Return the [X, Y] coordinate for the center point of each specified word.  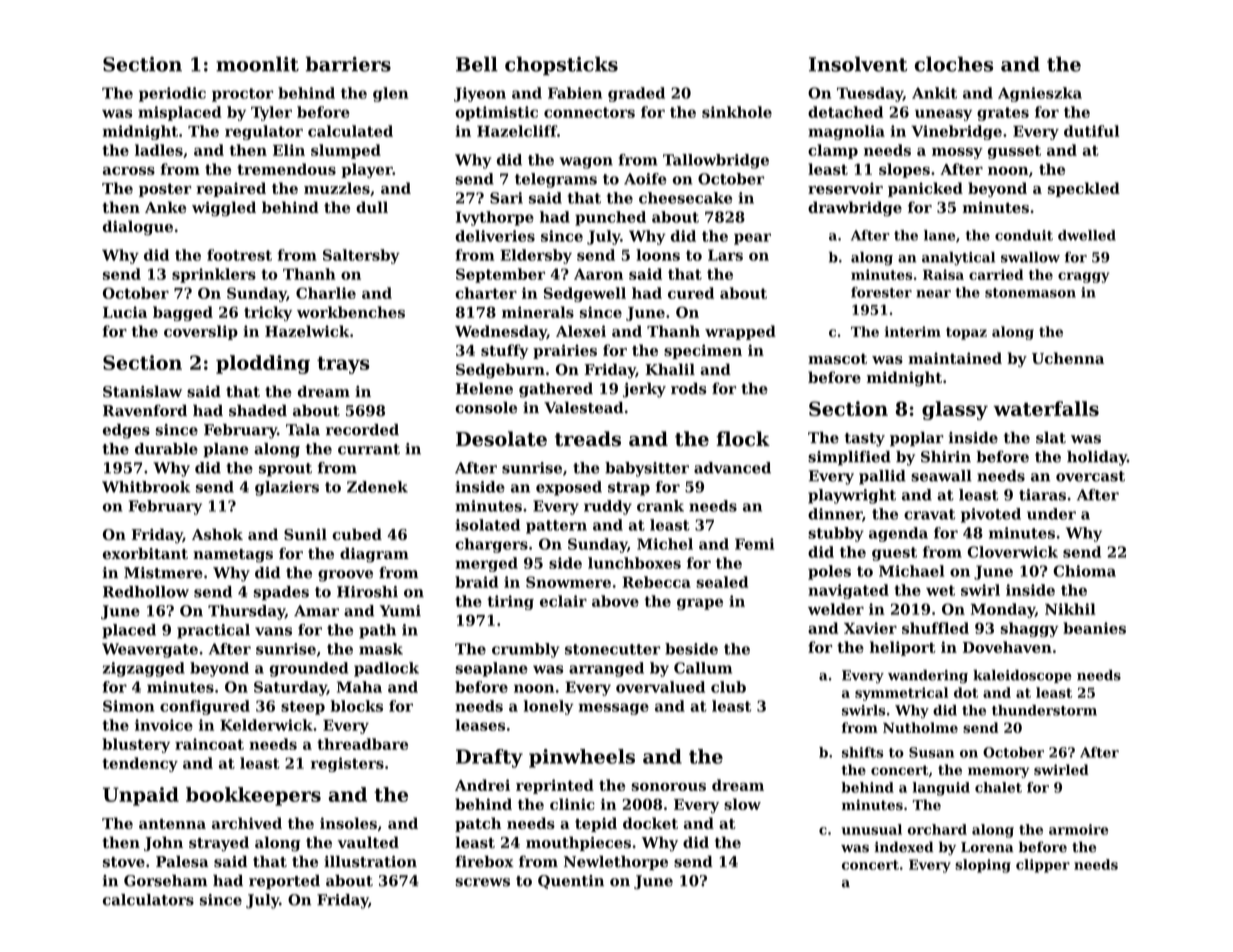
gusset [1014, 152]
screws [482, 882]
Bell [477, 64]
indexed [904, 847]
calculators [148, 900]
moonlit [257, 64]
